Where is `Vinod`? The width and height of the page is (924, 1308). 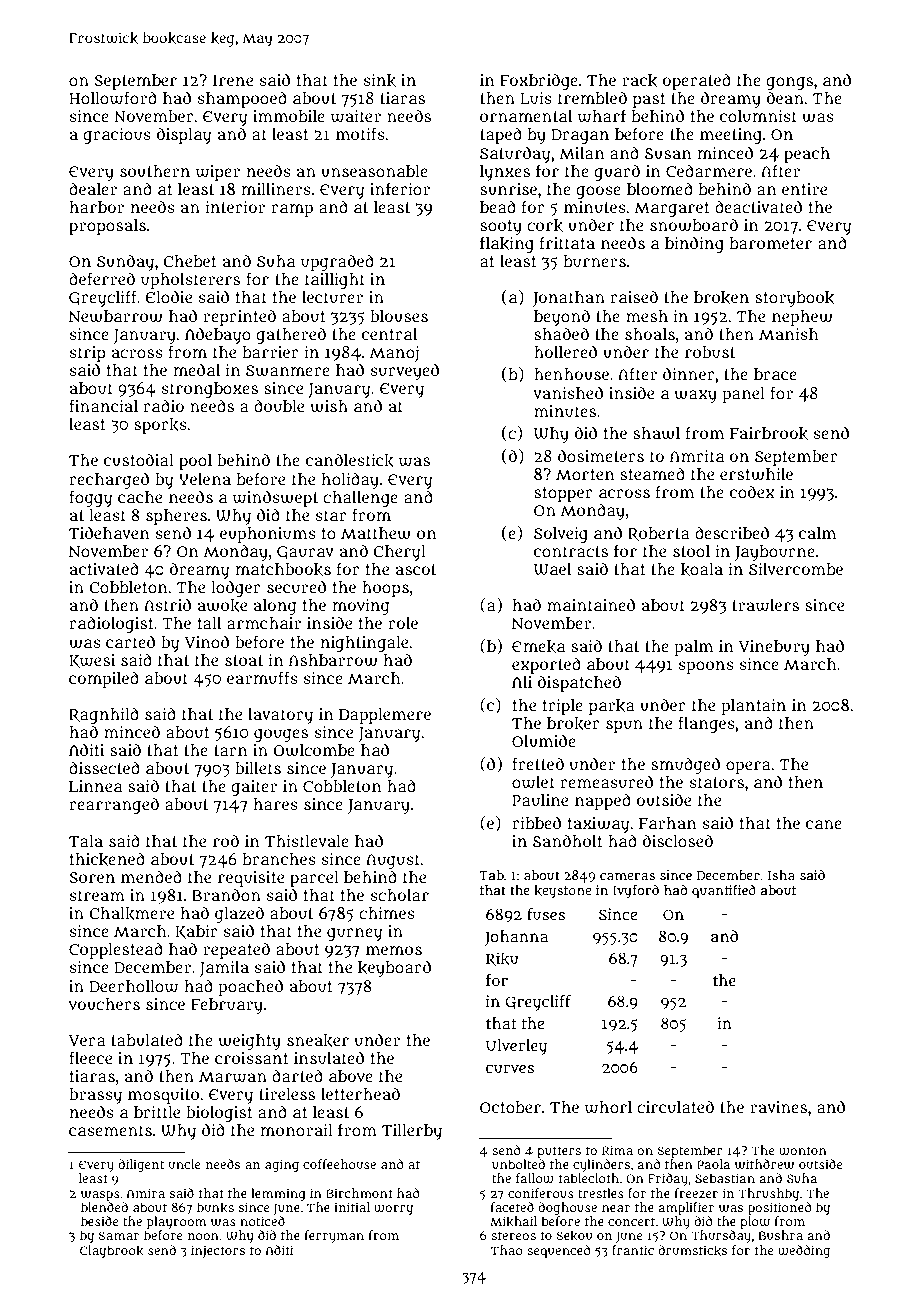 Vinod is located at coordinates (207, 641).
